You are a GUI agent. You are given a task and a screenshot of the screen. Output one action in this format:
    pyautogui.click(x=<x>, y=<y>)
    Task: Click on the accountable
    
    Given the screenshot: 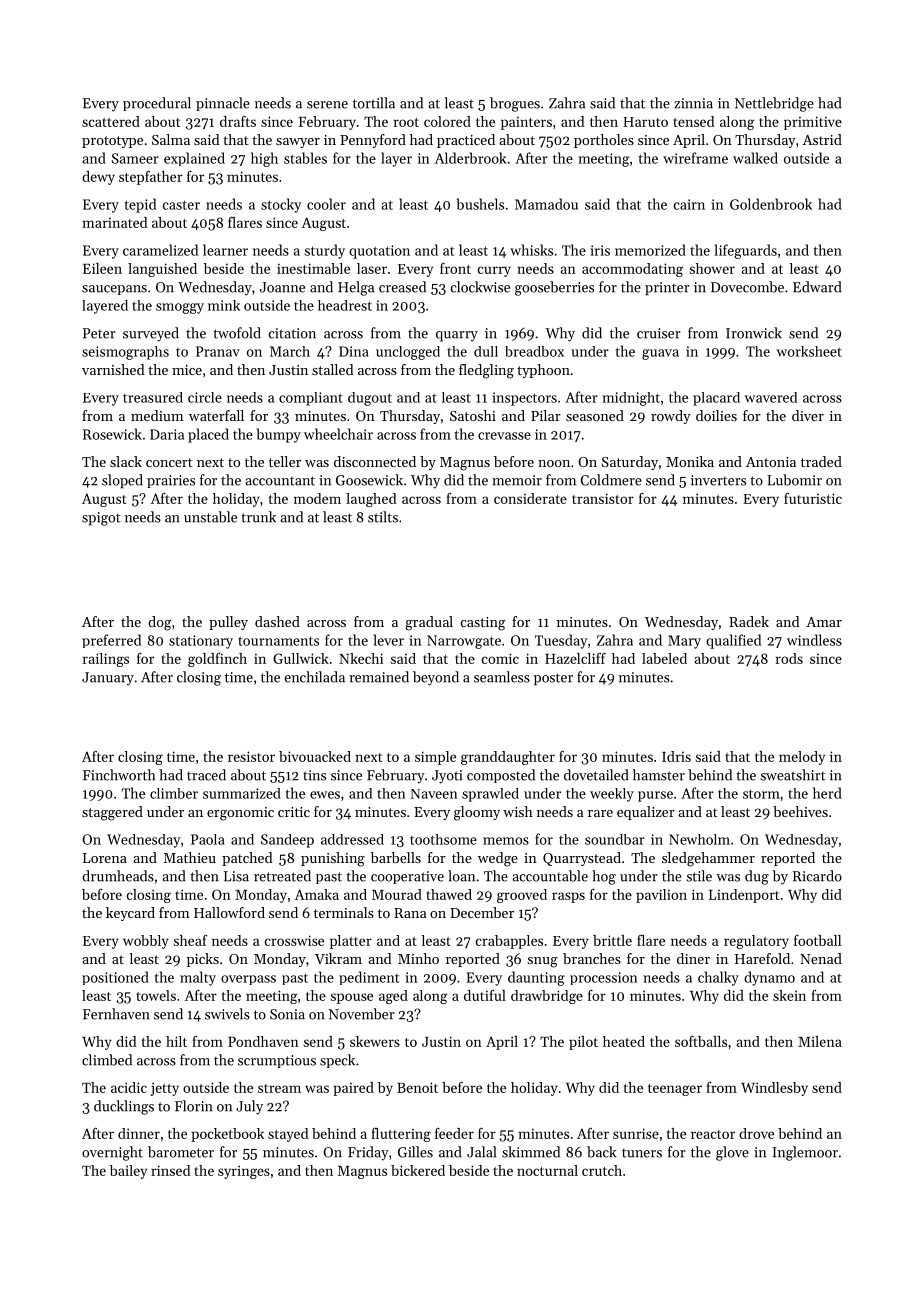 What is the action you would take?
    pyautogui.click(x=550, y=876)
